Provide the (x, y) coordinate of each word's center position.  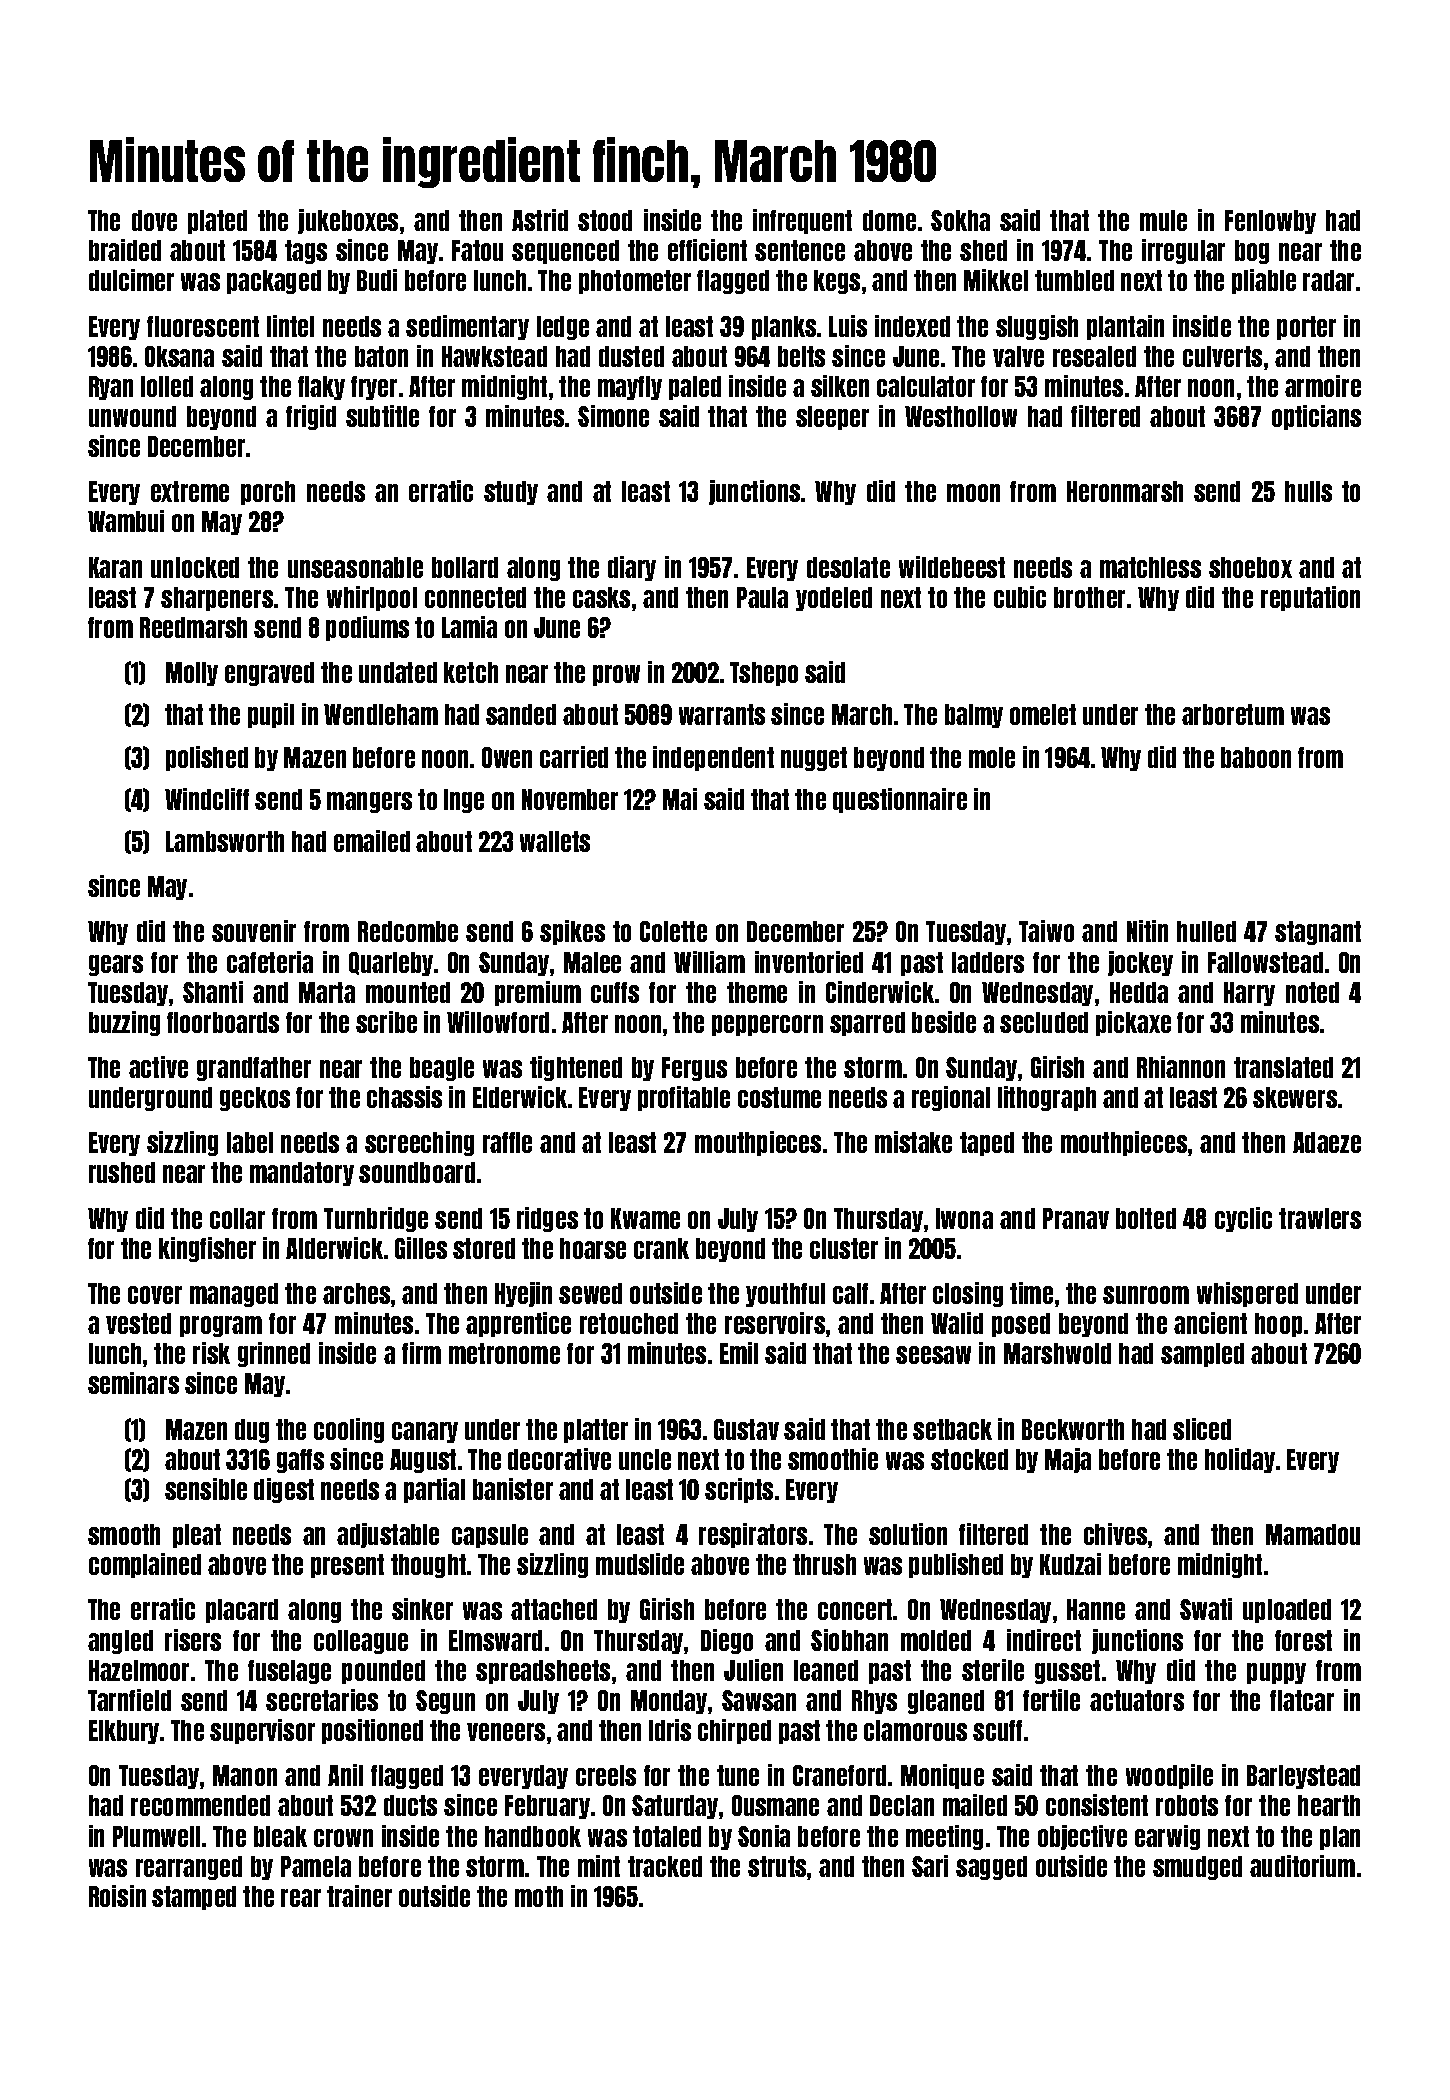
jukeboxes (348, 221)
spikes (572, 932)
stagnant (1318, 933)
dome (889, 220)
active (158, 1067)
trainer (359, 1896)
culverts (1222, 356)
